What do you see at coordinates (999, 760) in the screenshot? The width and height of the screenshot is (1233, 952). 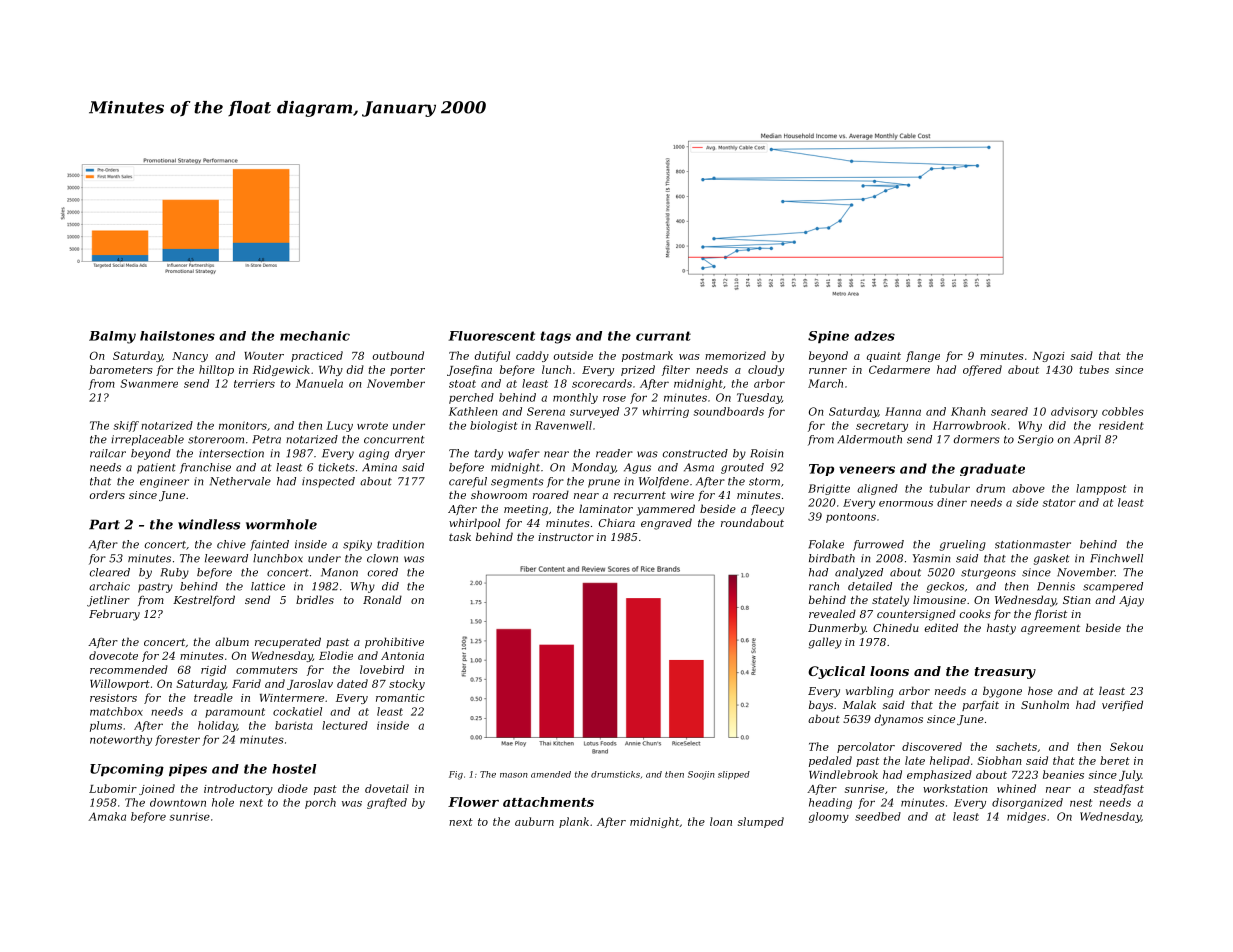 I see `Siobhan` at bounding box center [999, 760].
